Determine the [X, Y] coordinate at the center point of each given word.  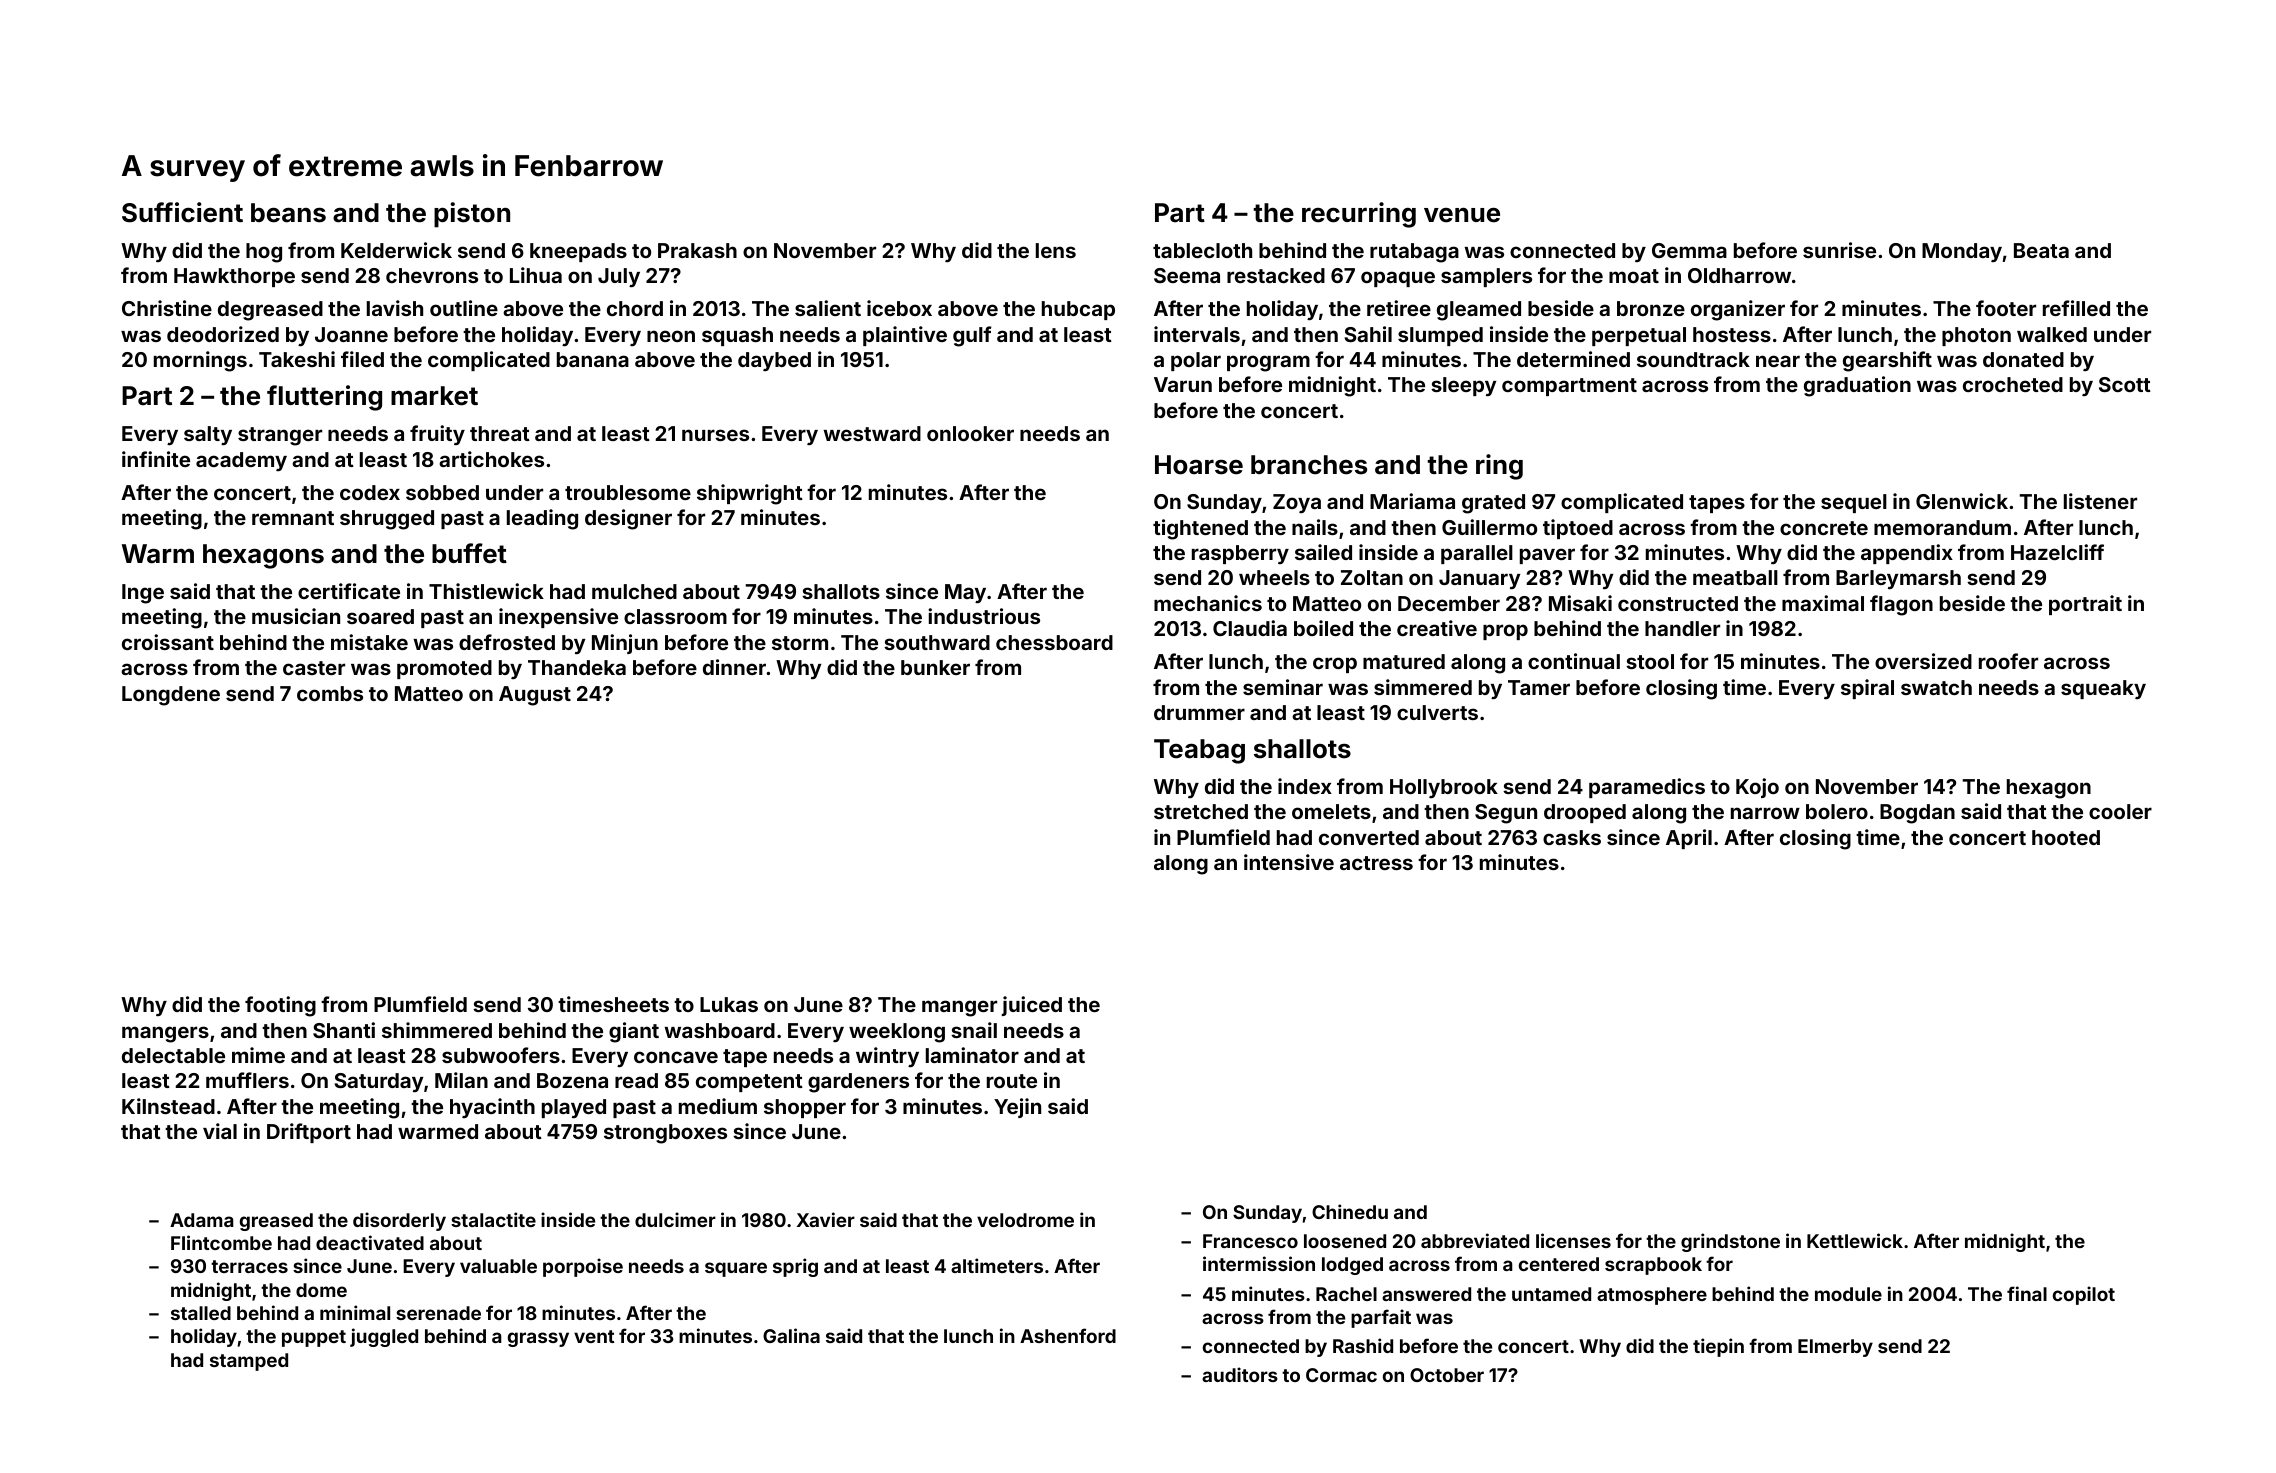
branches [1309, 465]
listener [2100, 501]
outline [464, 308]
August [535, 696]
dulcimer [675, 1219]
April [1689, 839]
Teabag [1199, 751]
